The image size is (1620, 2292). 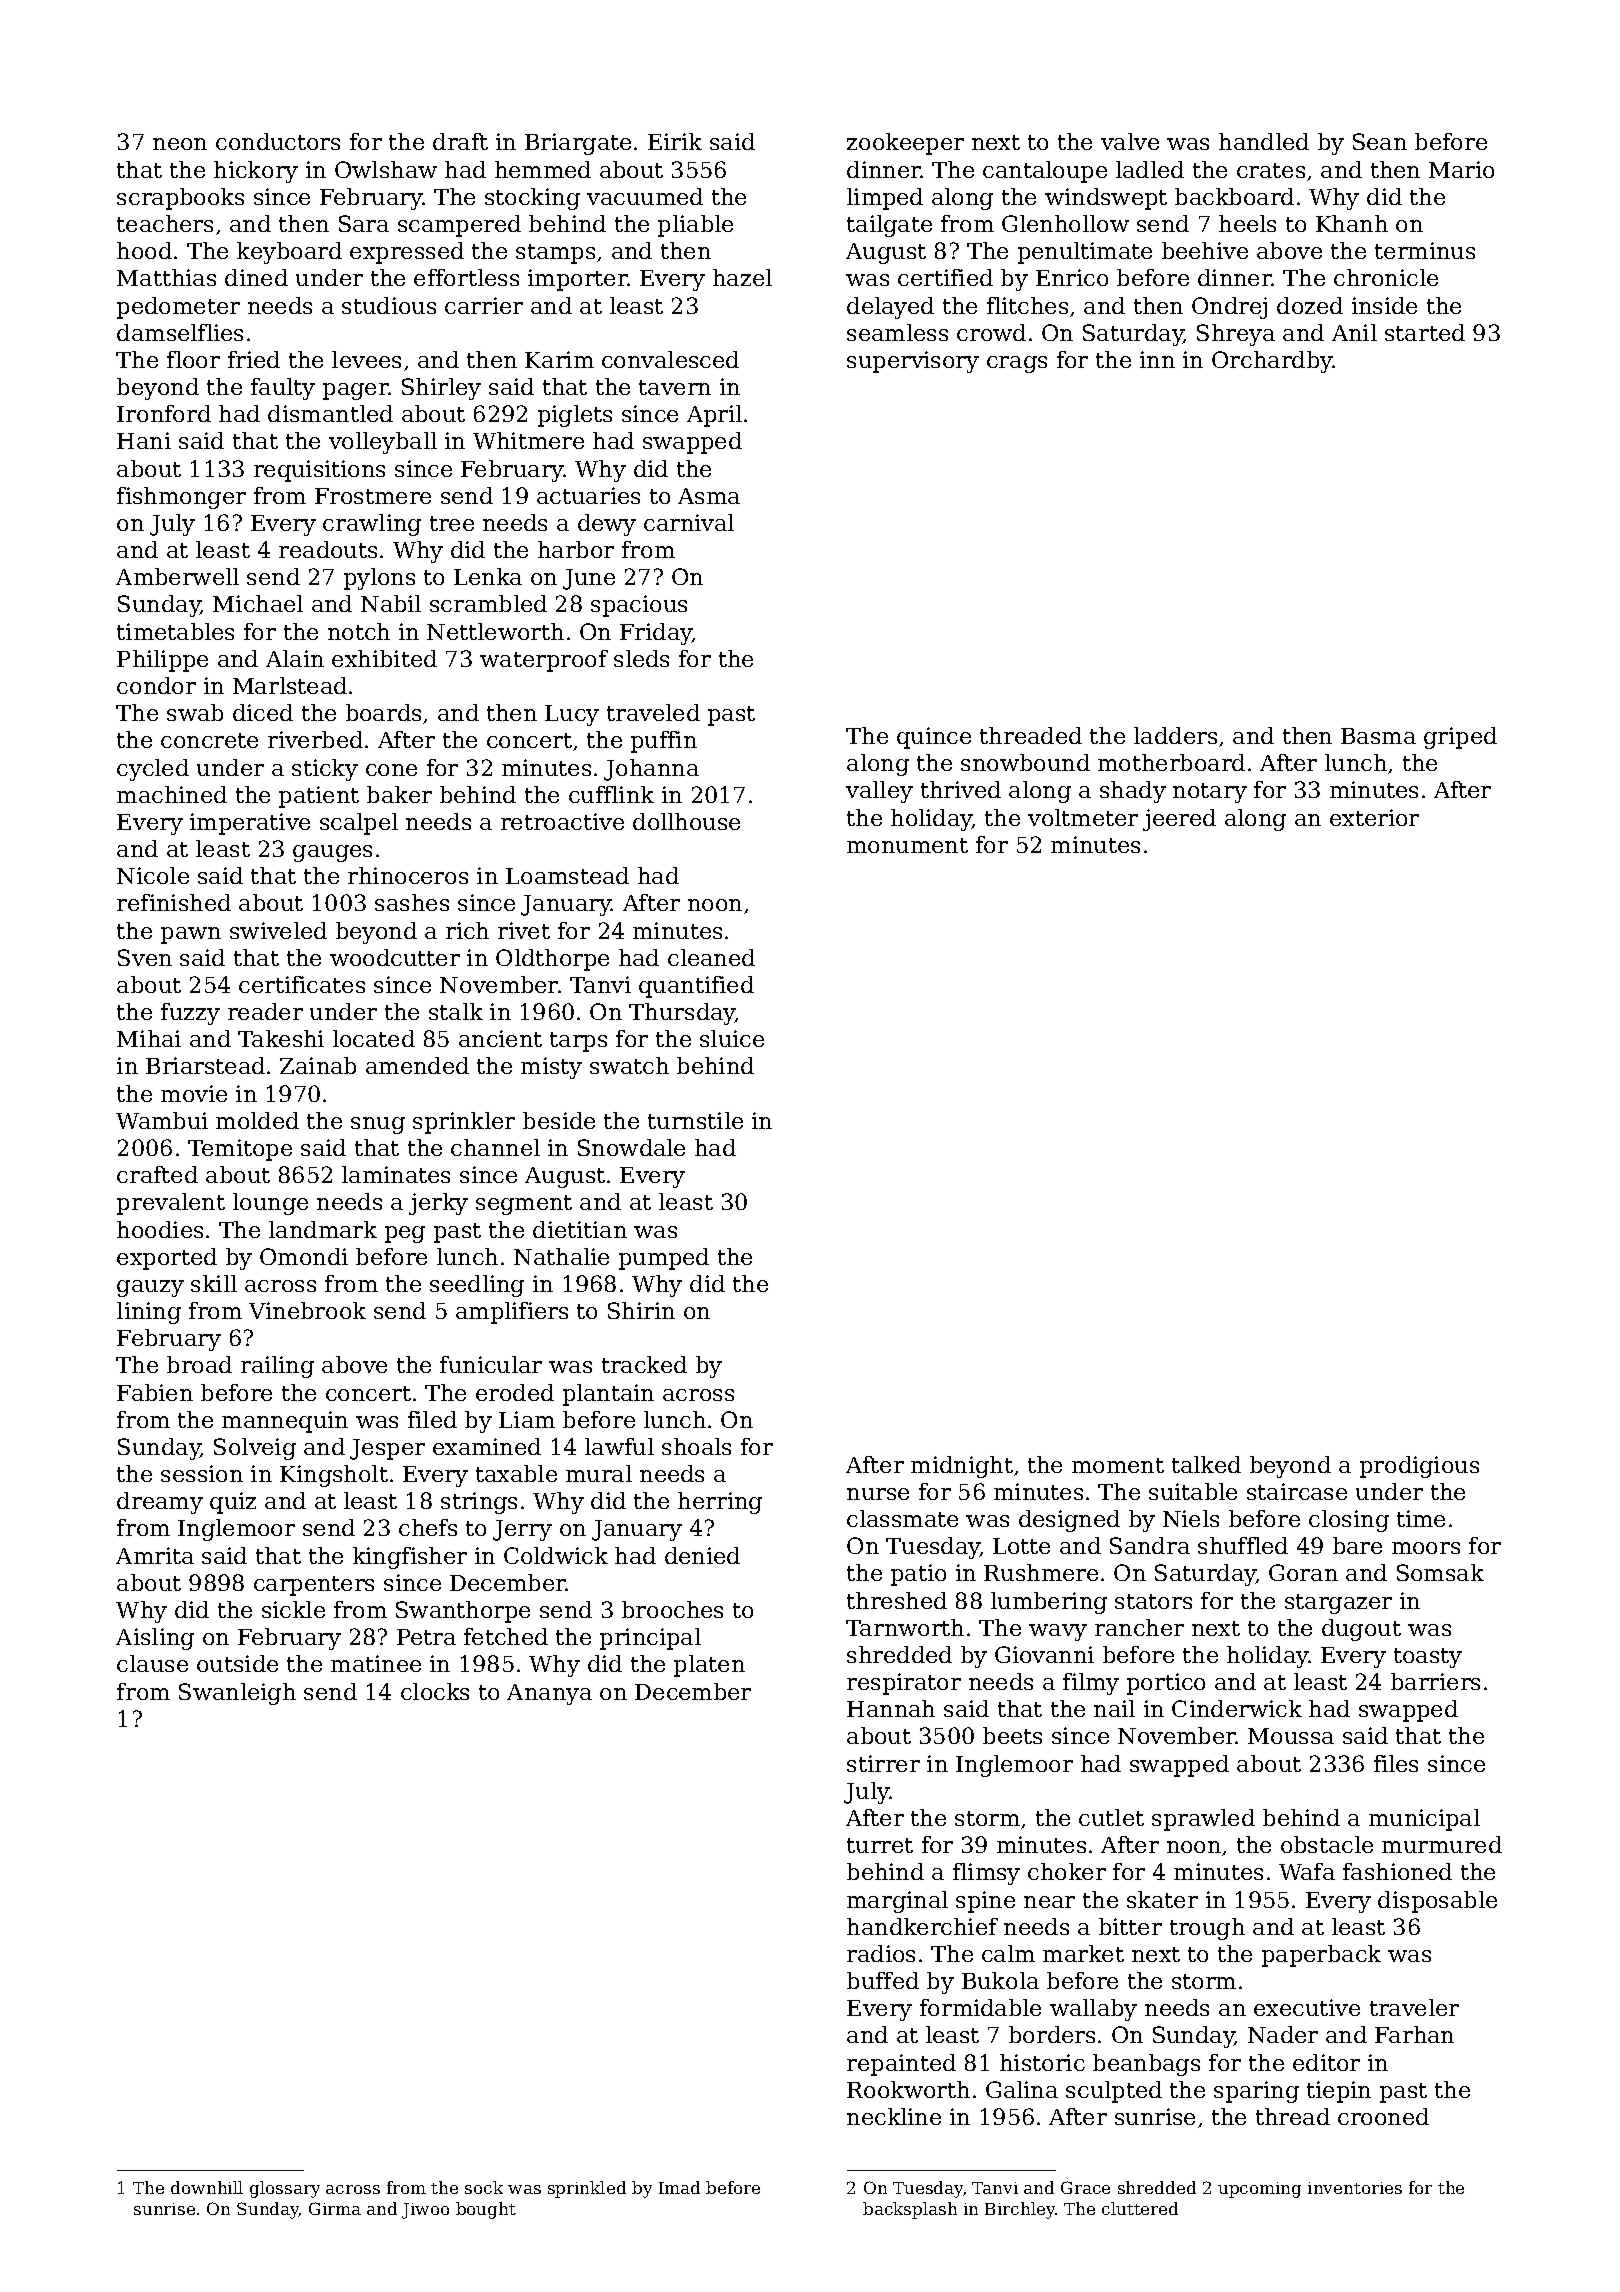 What do you see at coordinates (696, 1446) in the screenshot?
I see `shoals` at bounding box center [696, 1446].
